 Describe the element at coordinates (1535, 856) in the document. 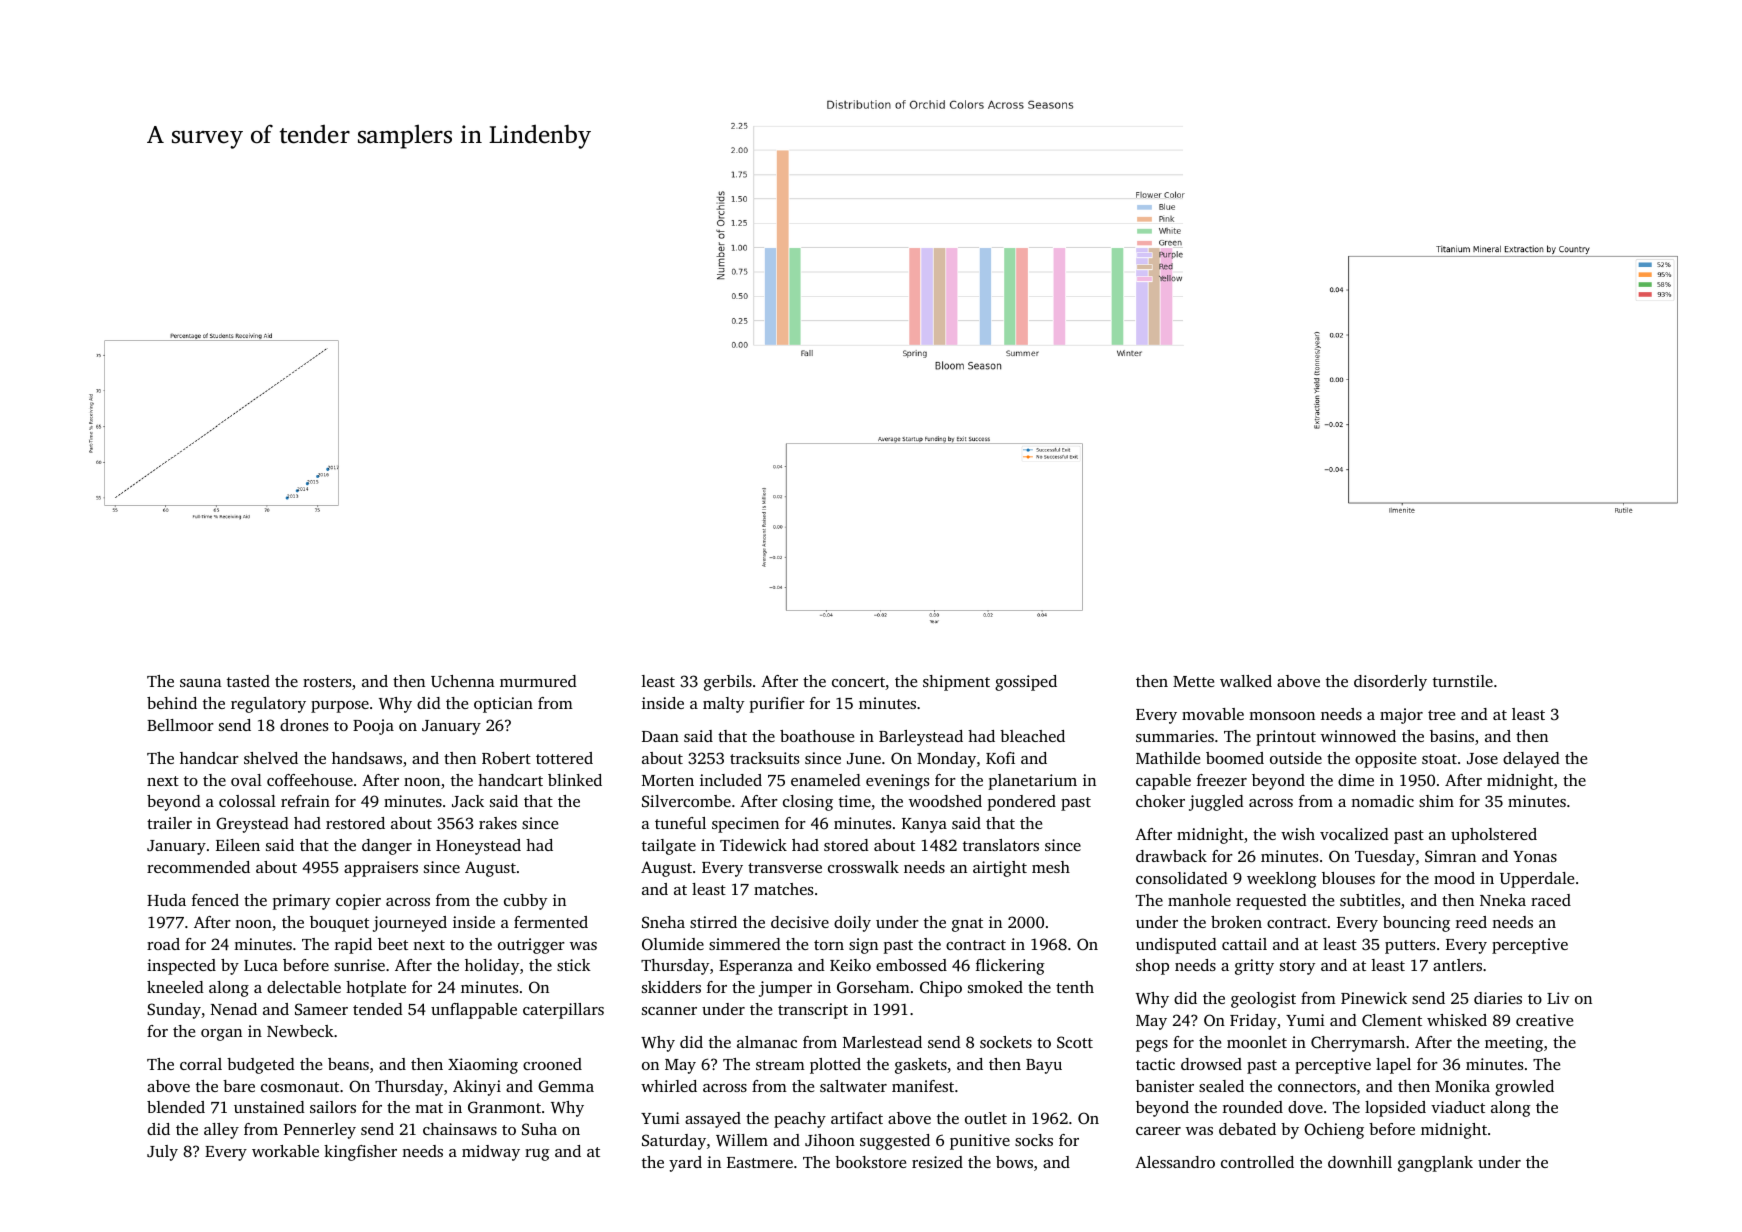

I see `Yonas` at that location.
